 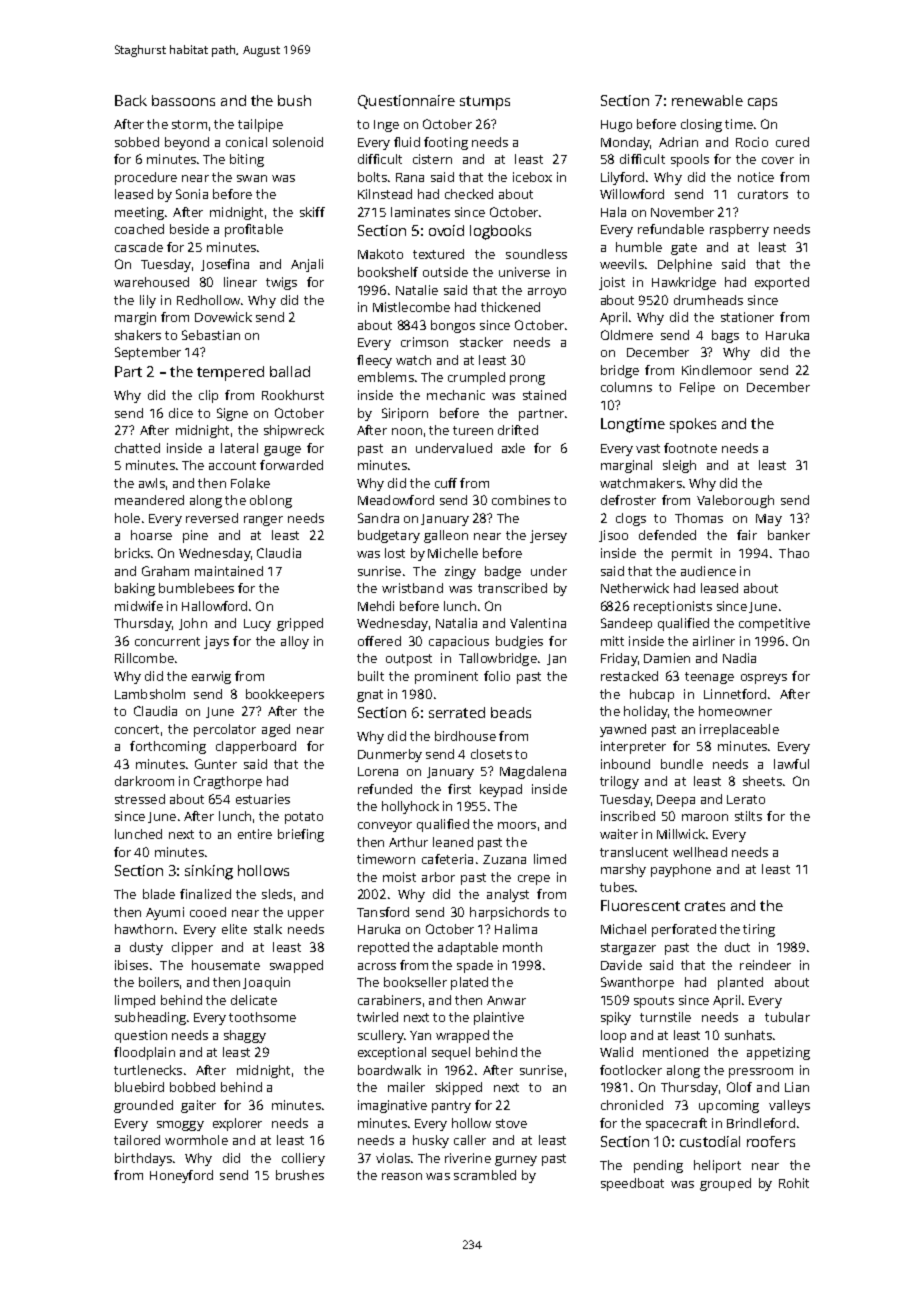 What do you see at coordinates (139, 229) in the screenshot?
I see `coached` at bounding box center [139, 229].
